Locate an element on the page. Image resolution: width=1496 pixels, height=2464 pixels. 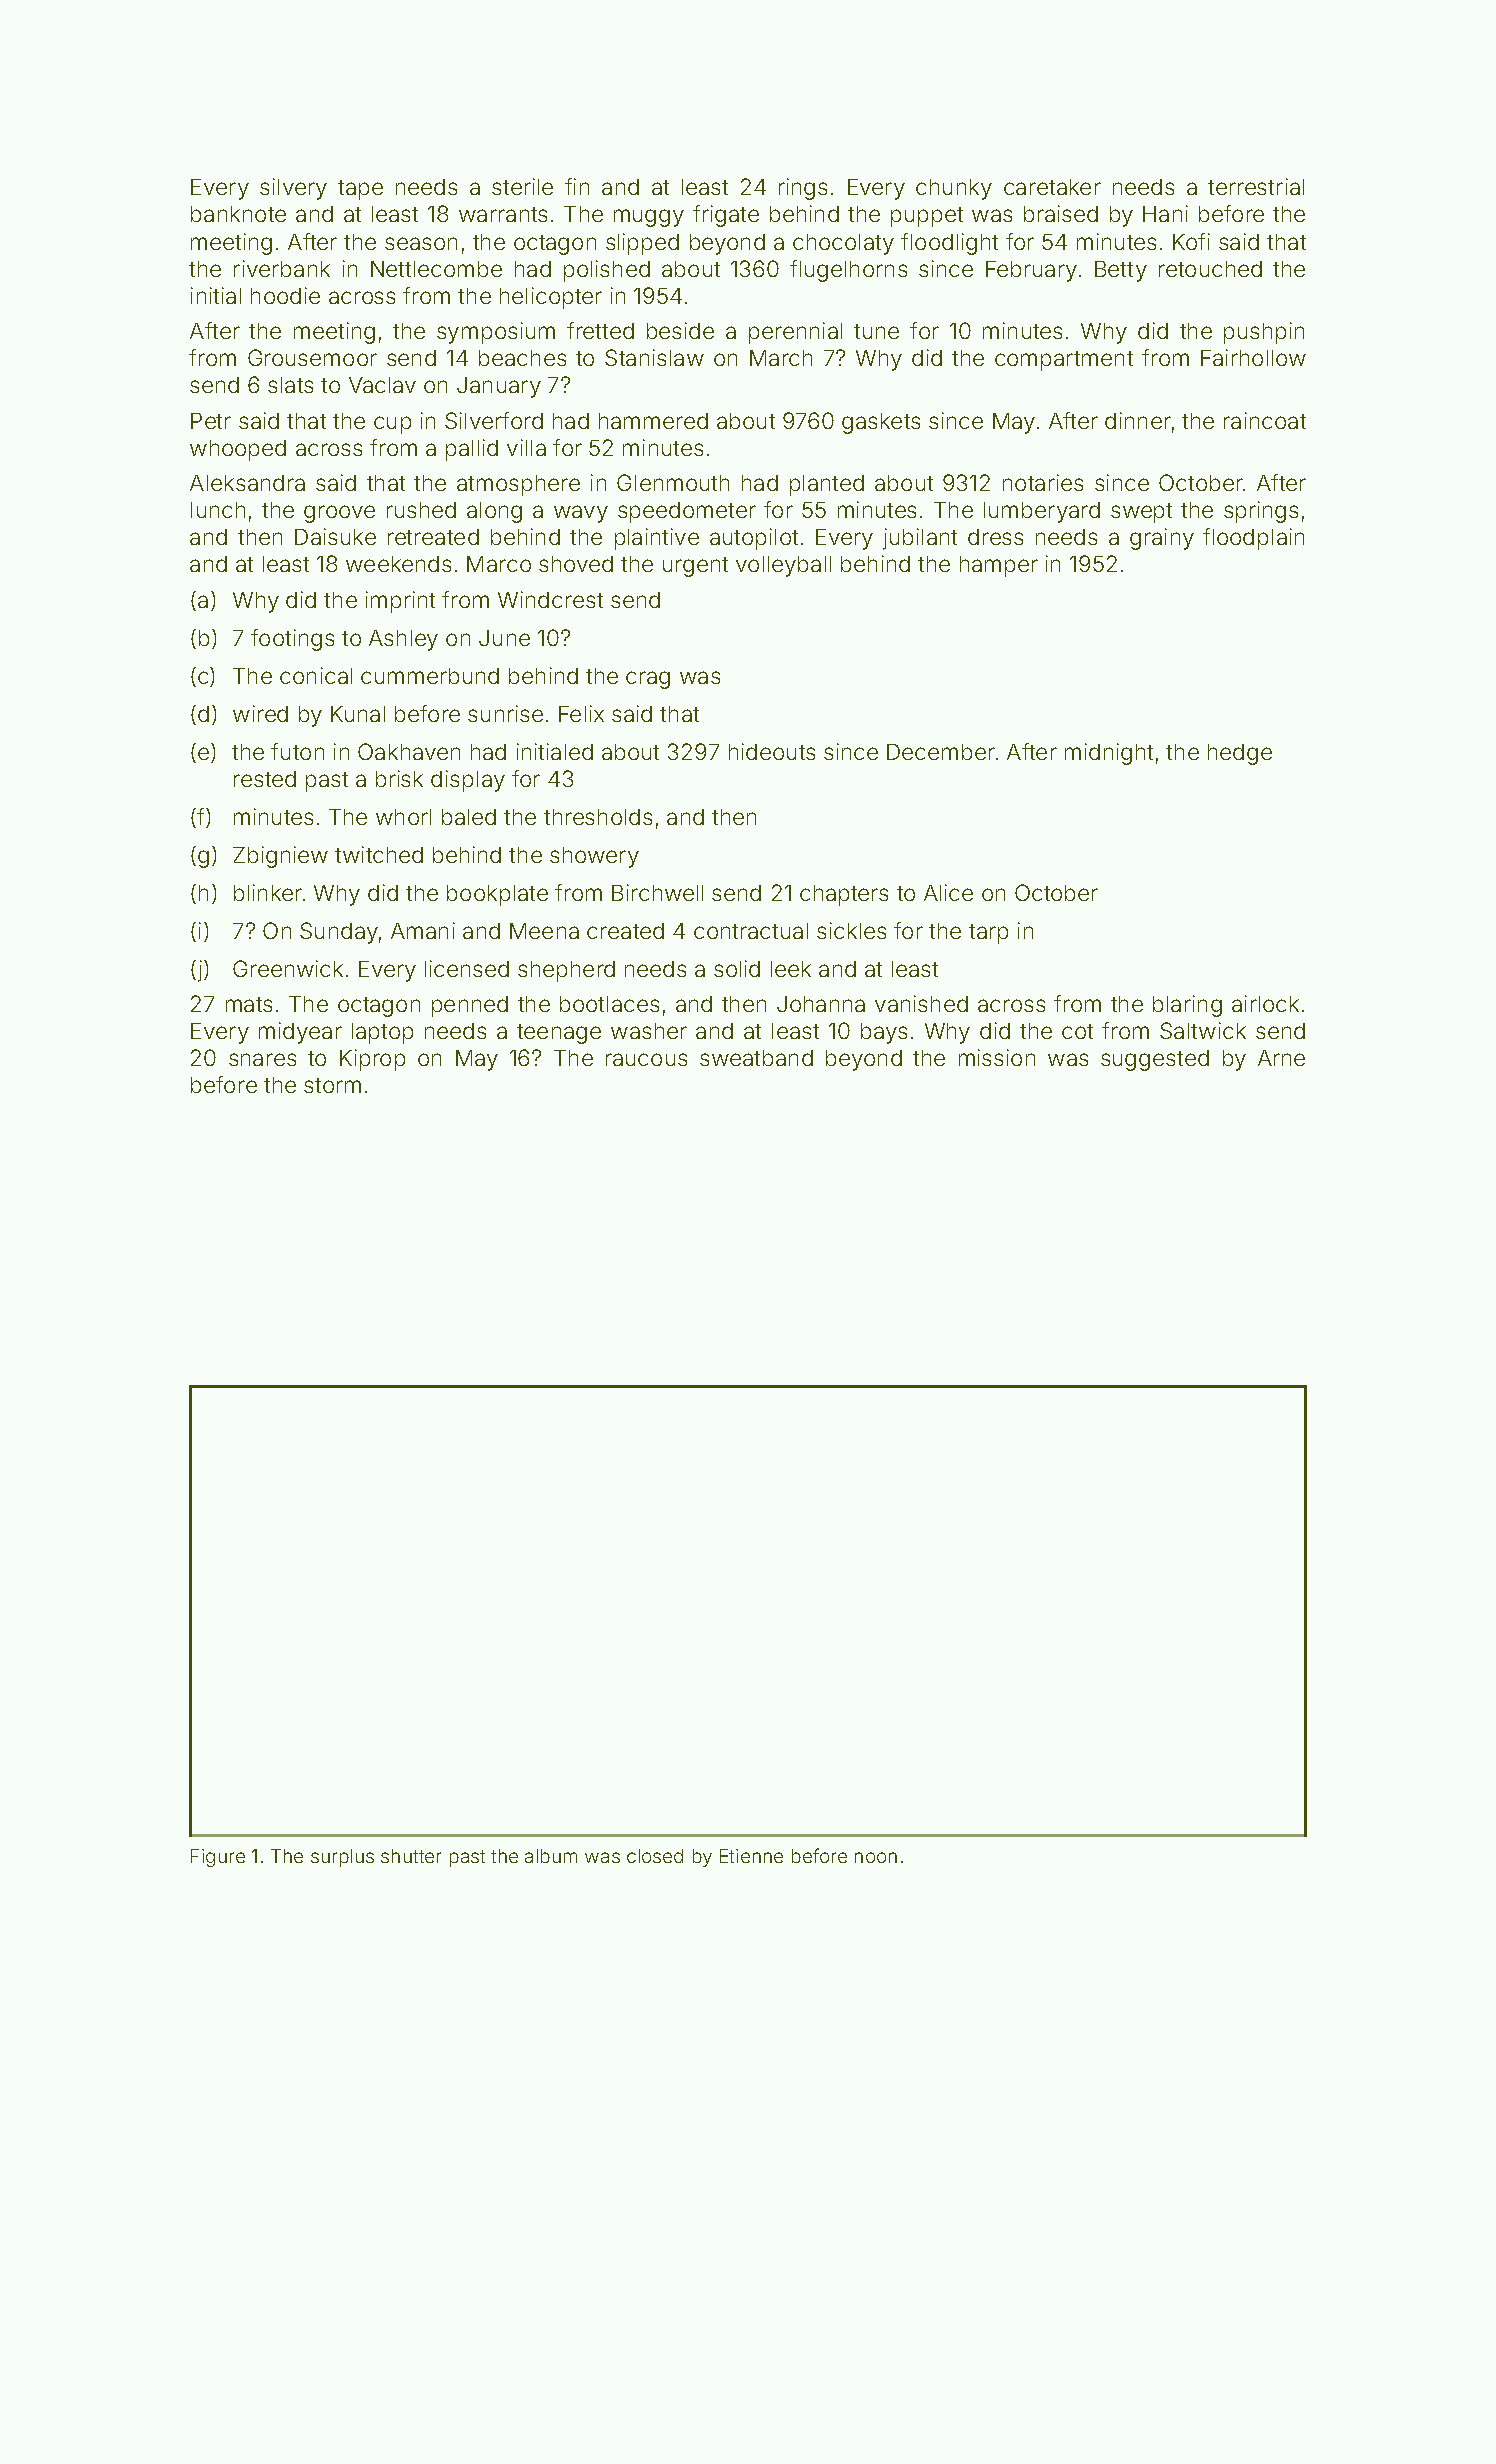
terrestrial is located at coordinates (1256, 186).
